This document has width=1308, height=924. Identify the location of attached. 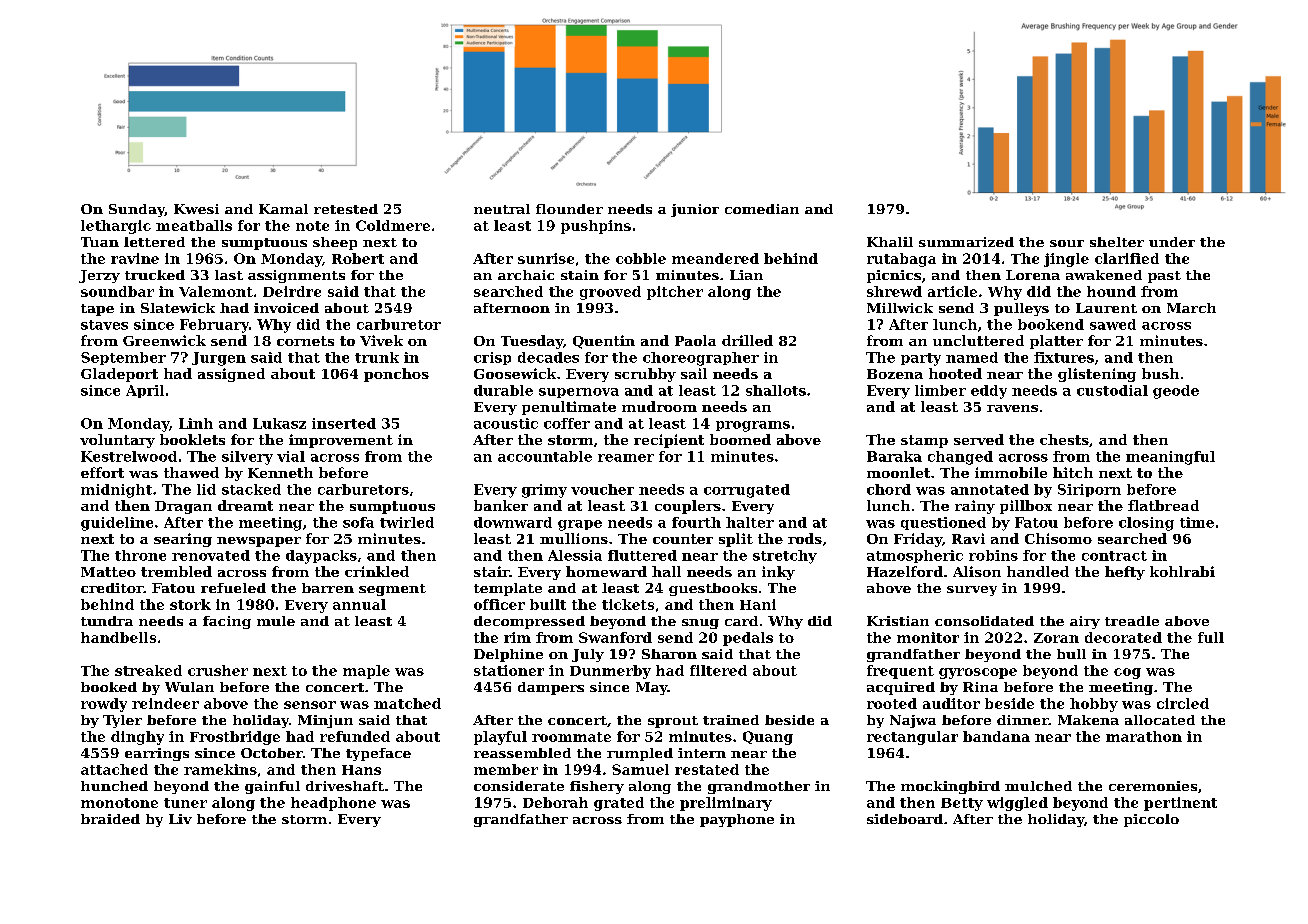
(114, 769).
